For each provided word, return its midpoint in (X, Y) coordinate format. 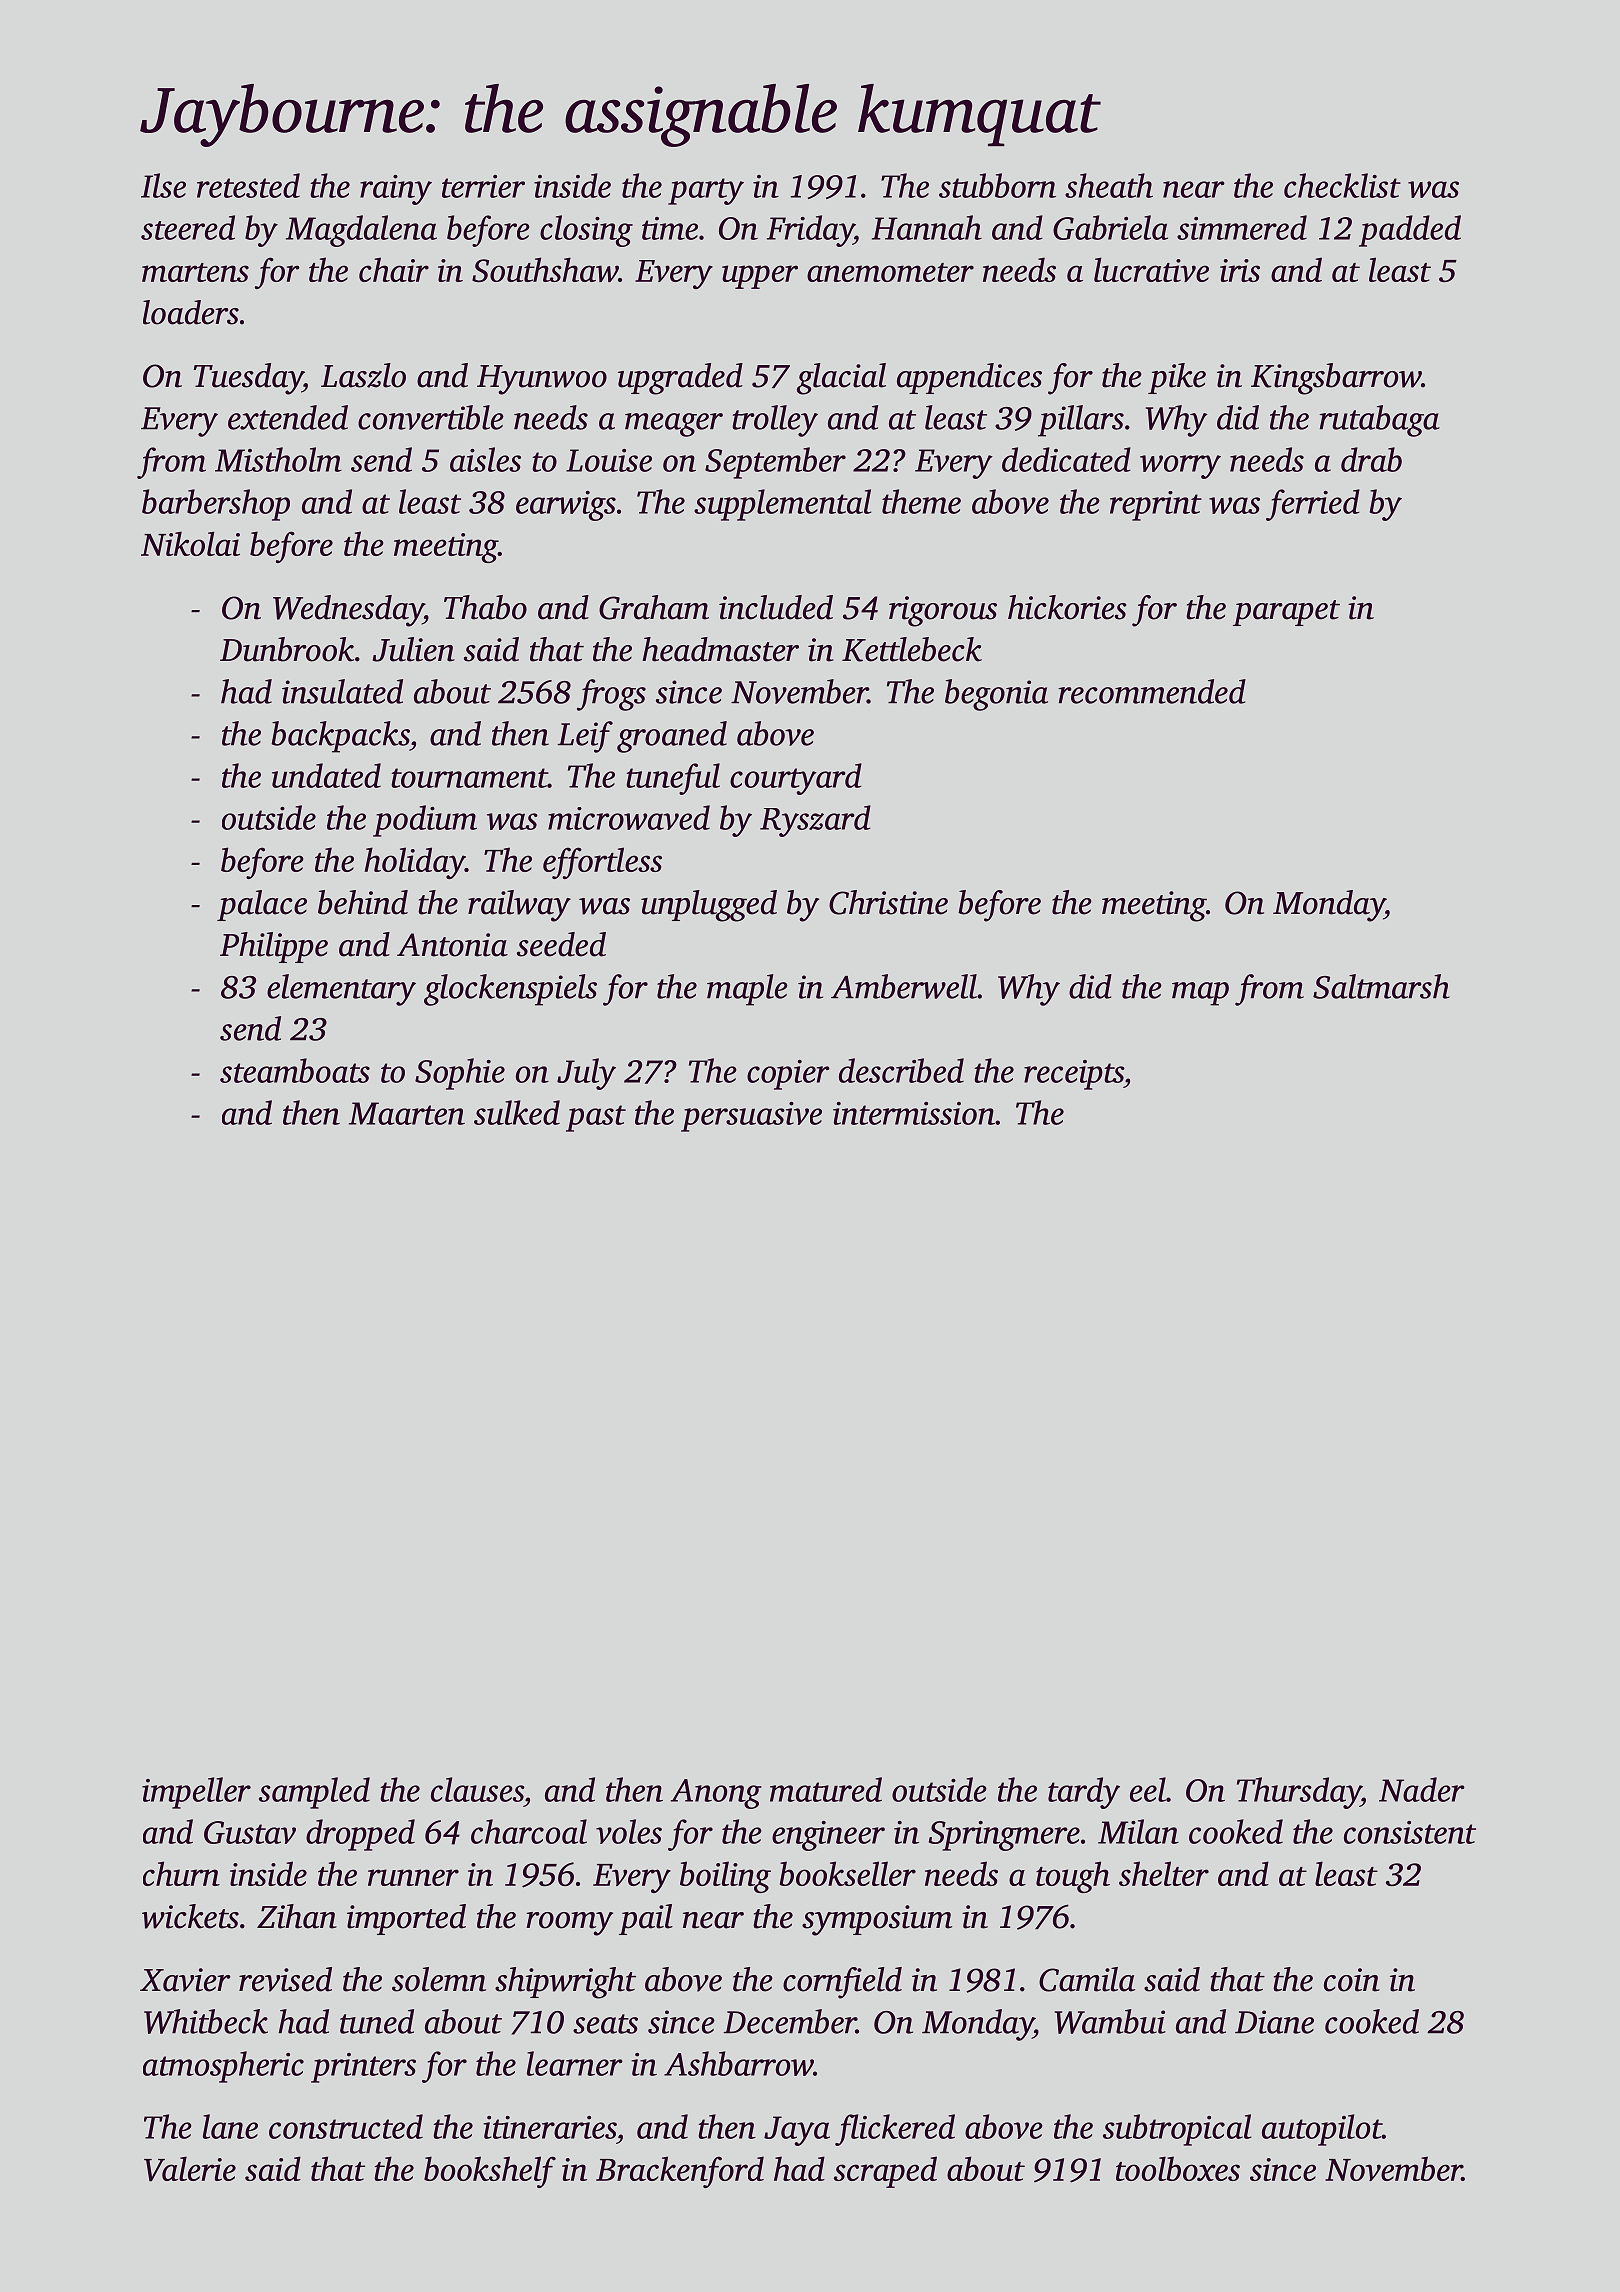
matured (826, 1789)
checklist (1342, 185)
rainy (396, 190)
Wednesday (348, 611)
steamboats (295, 1070)
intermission (914, 1113)
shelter (1164, 1873)
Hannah (927, 227)
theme (921, 501)
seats (605, 2024)
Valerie (190, 2169)
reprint (1156, 506)
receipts (1074, 1075)
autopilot (1322, 2130)
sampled (314, 1793)
